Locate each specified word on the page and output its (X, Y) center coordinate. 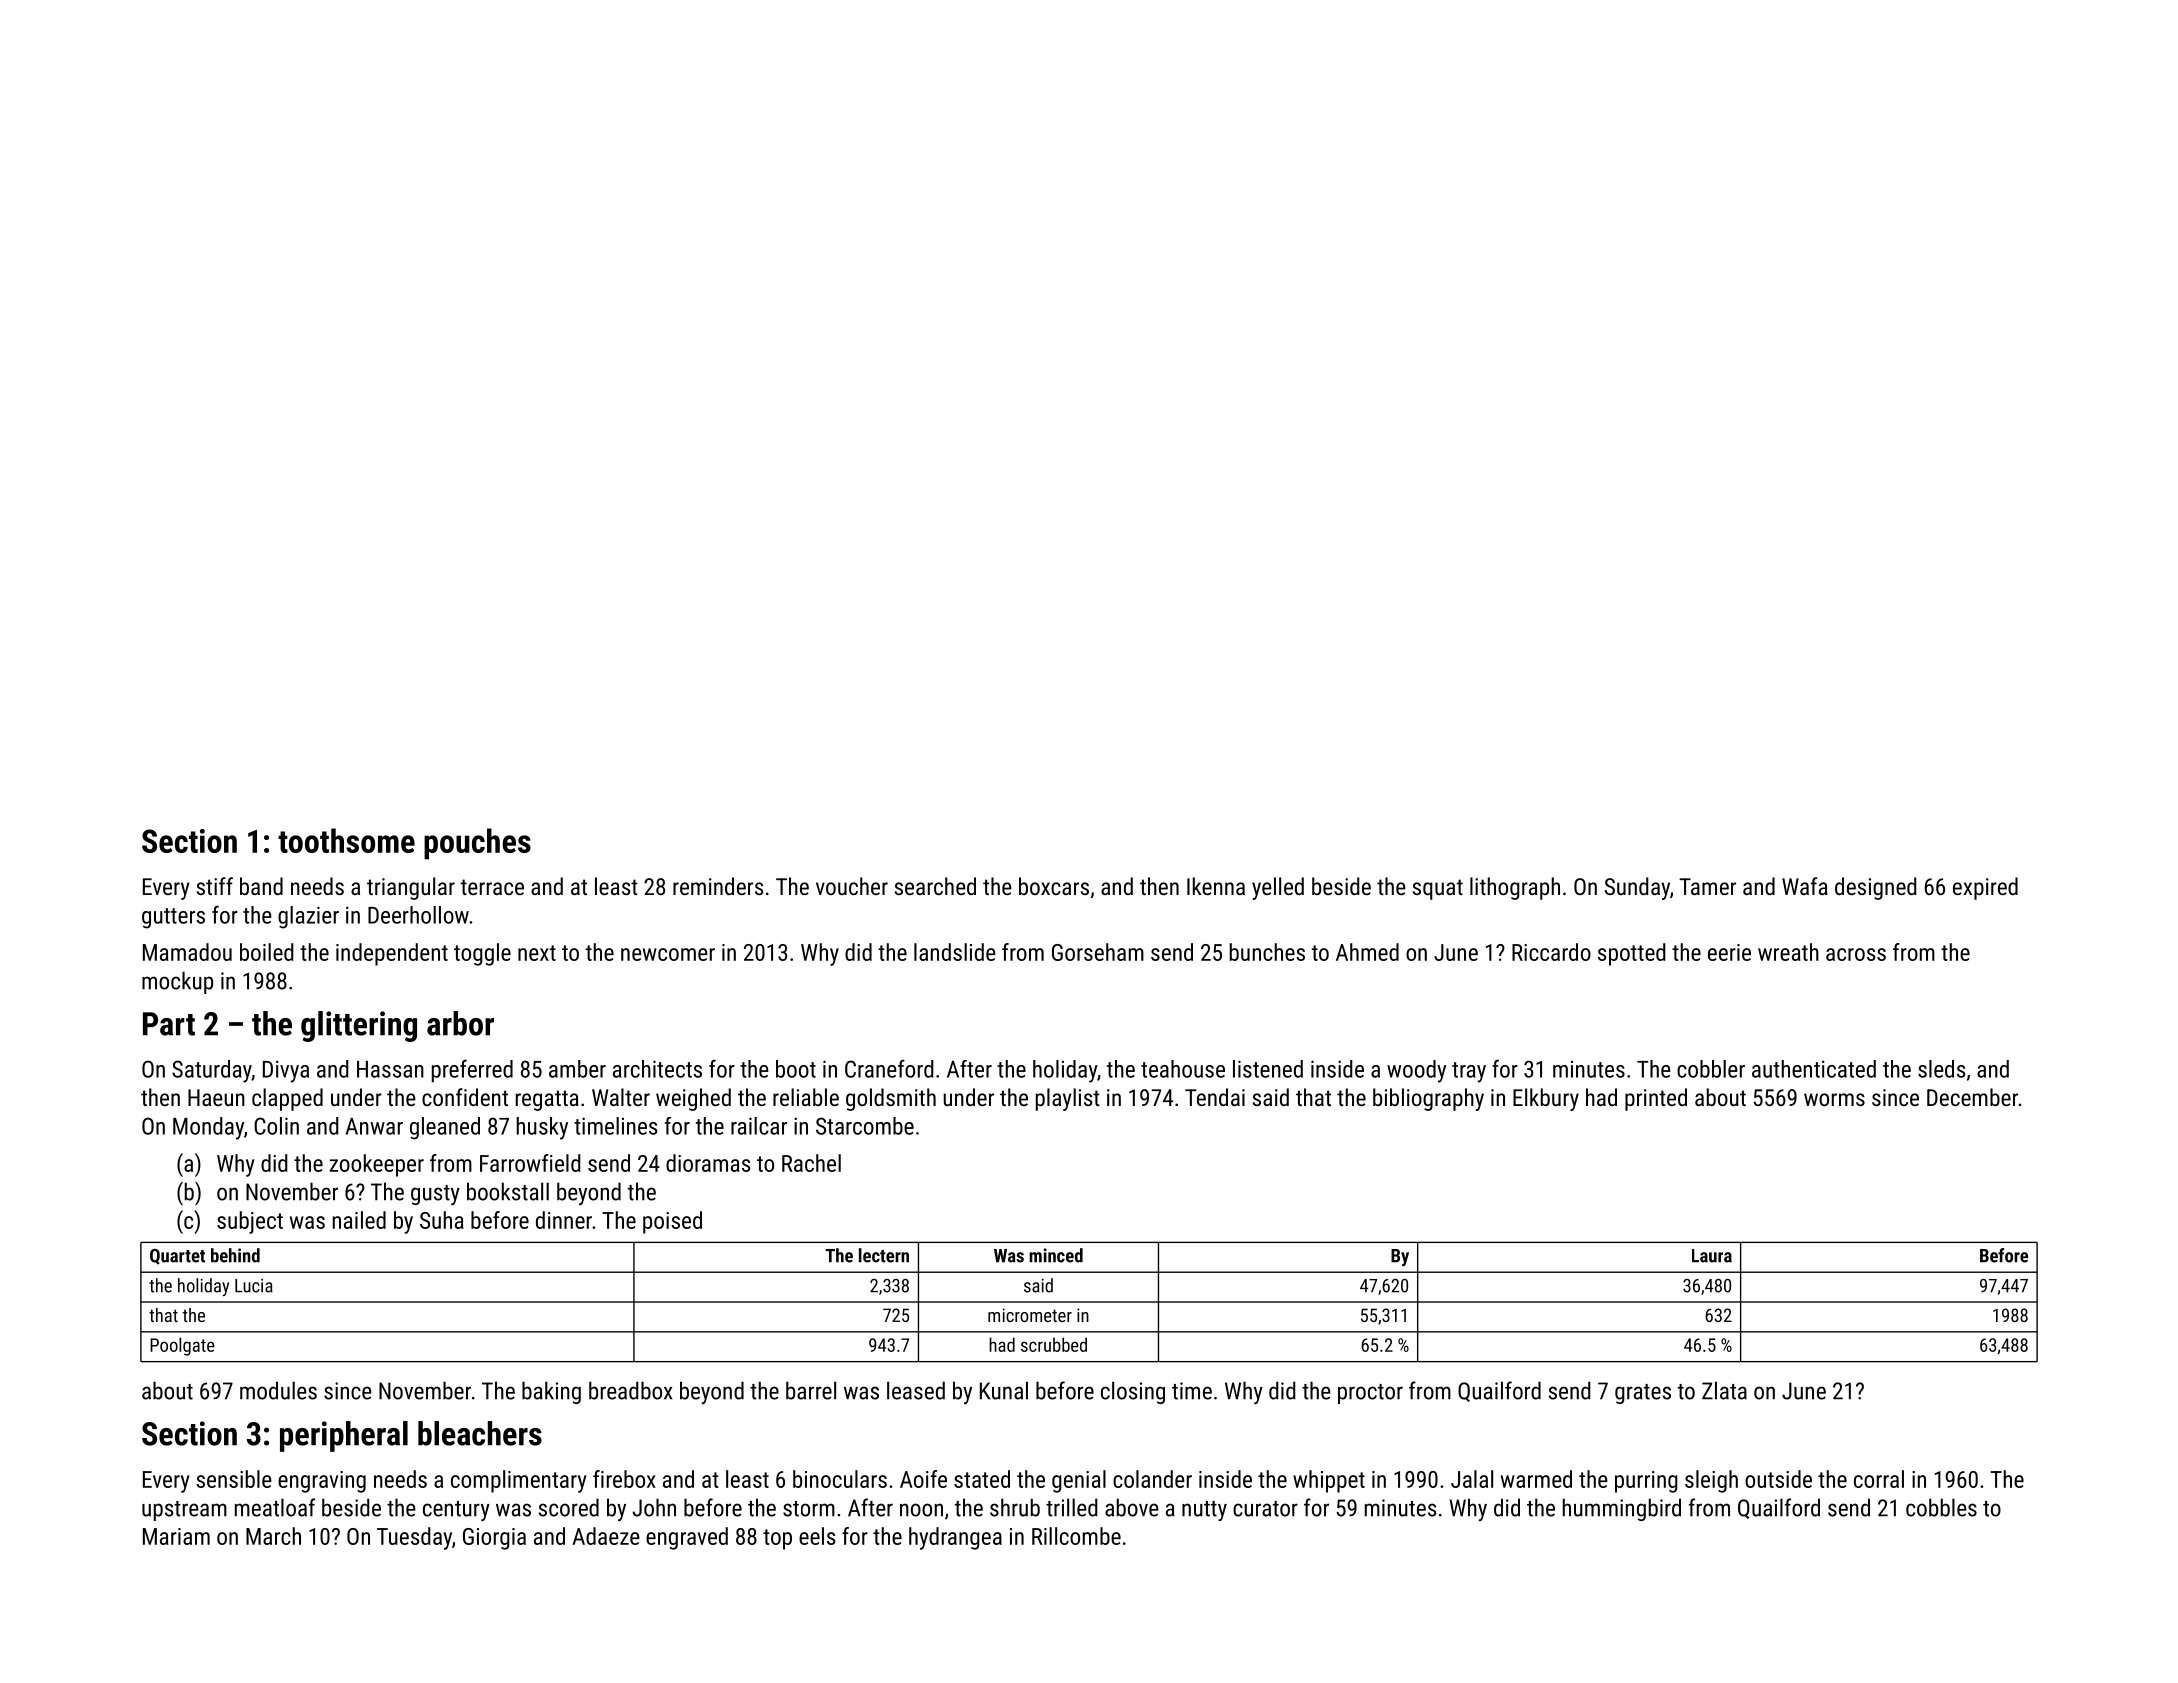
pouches (477, 844)
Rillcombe (1076, 1536)
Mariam (176, 1536)
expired (1985, 888)
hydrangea (955, 1538)
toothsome (346, 840)
